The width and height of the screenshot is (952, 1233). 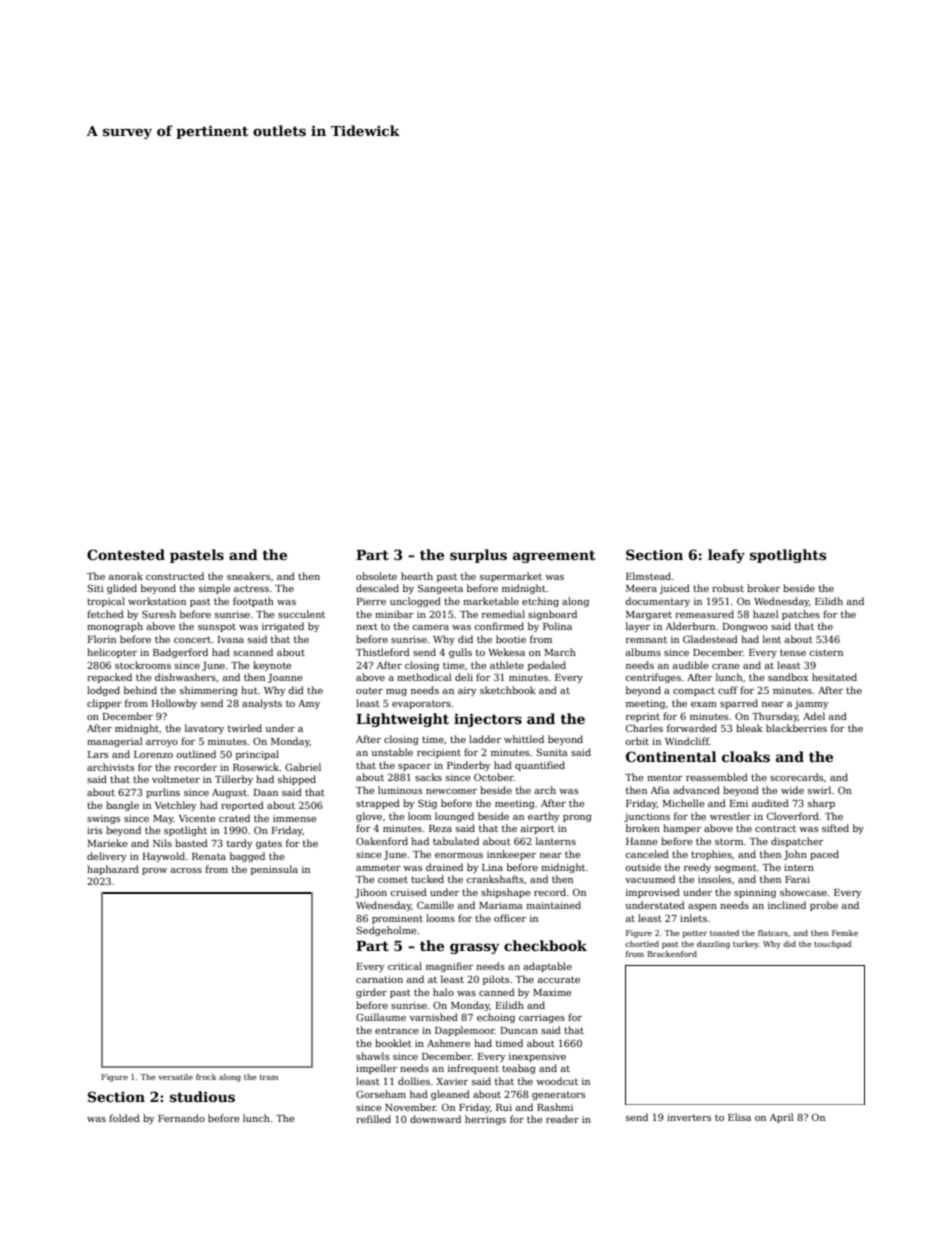 I want to click on broker, so click(x=763, y=588).
